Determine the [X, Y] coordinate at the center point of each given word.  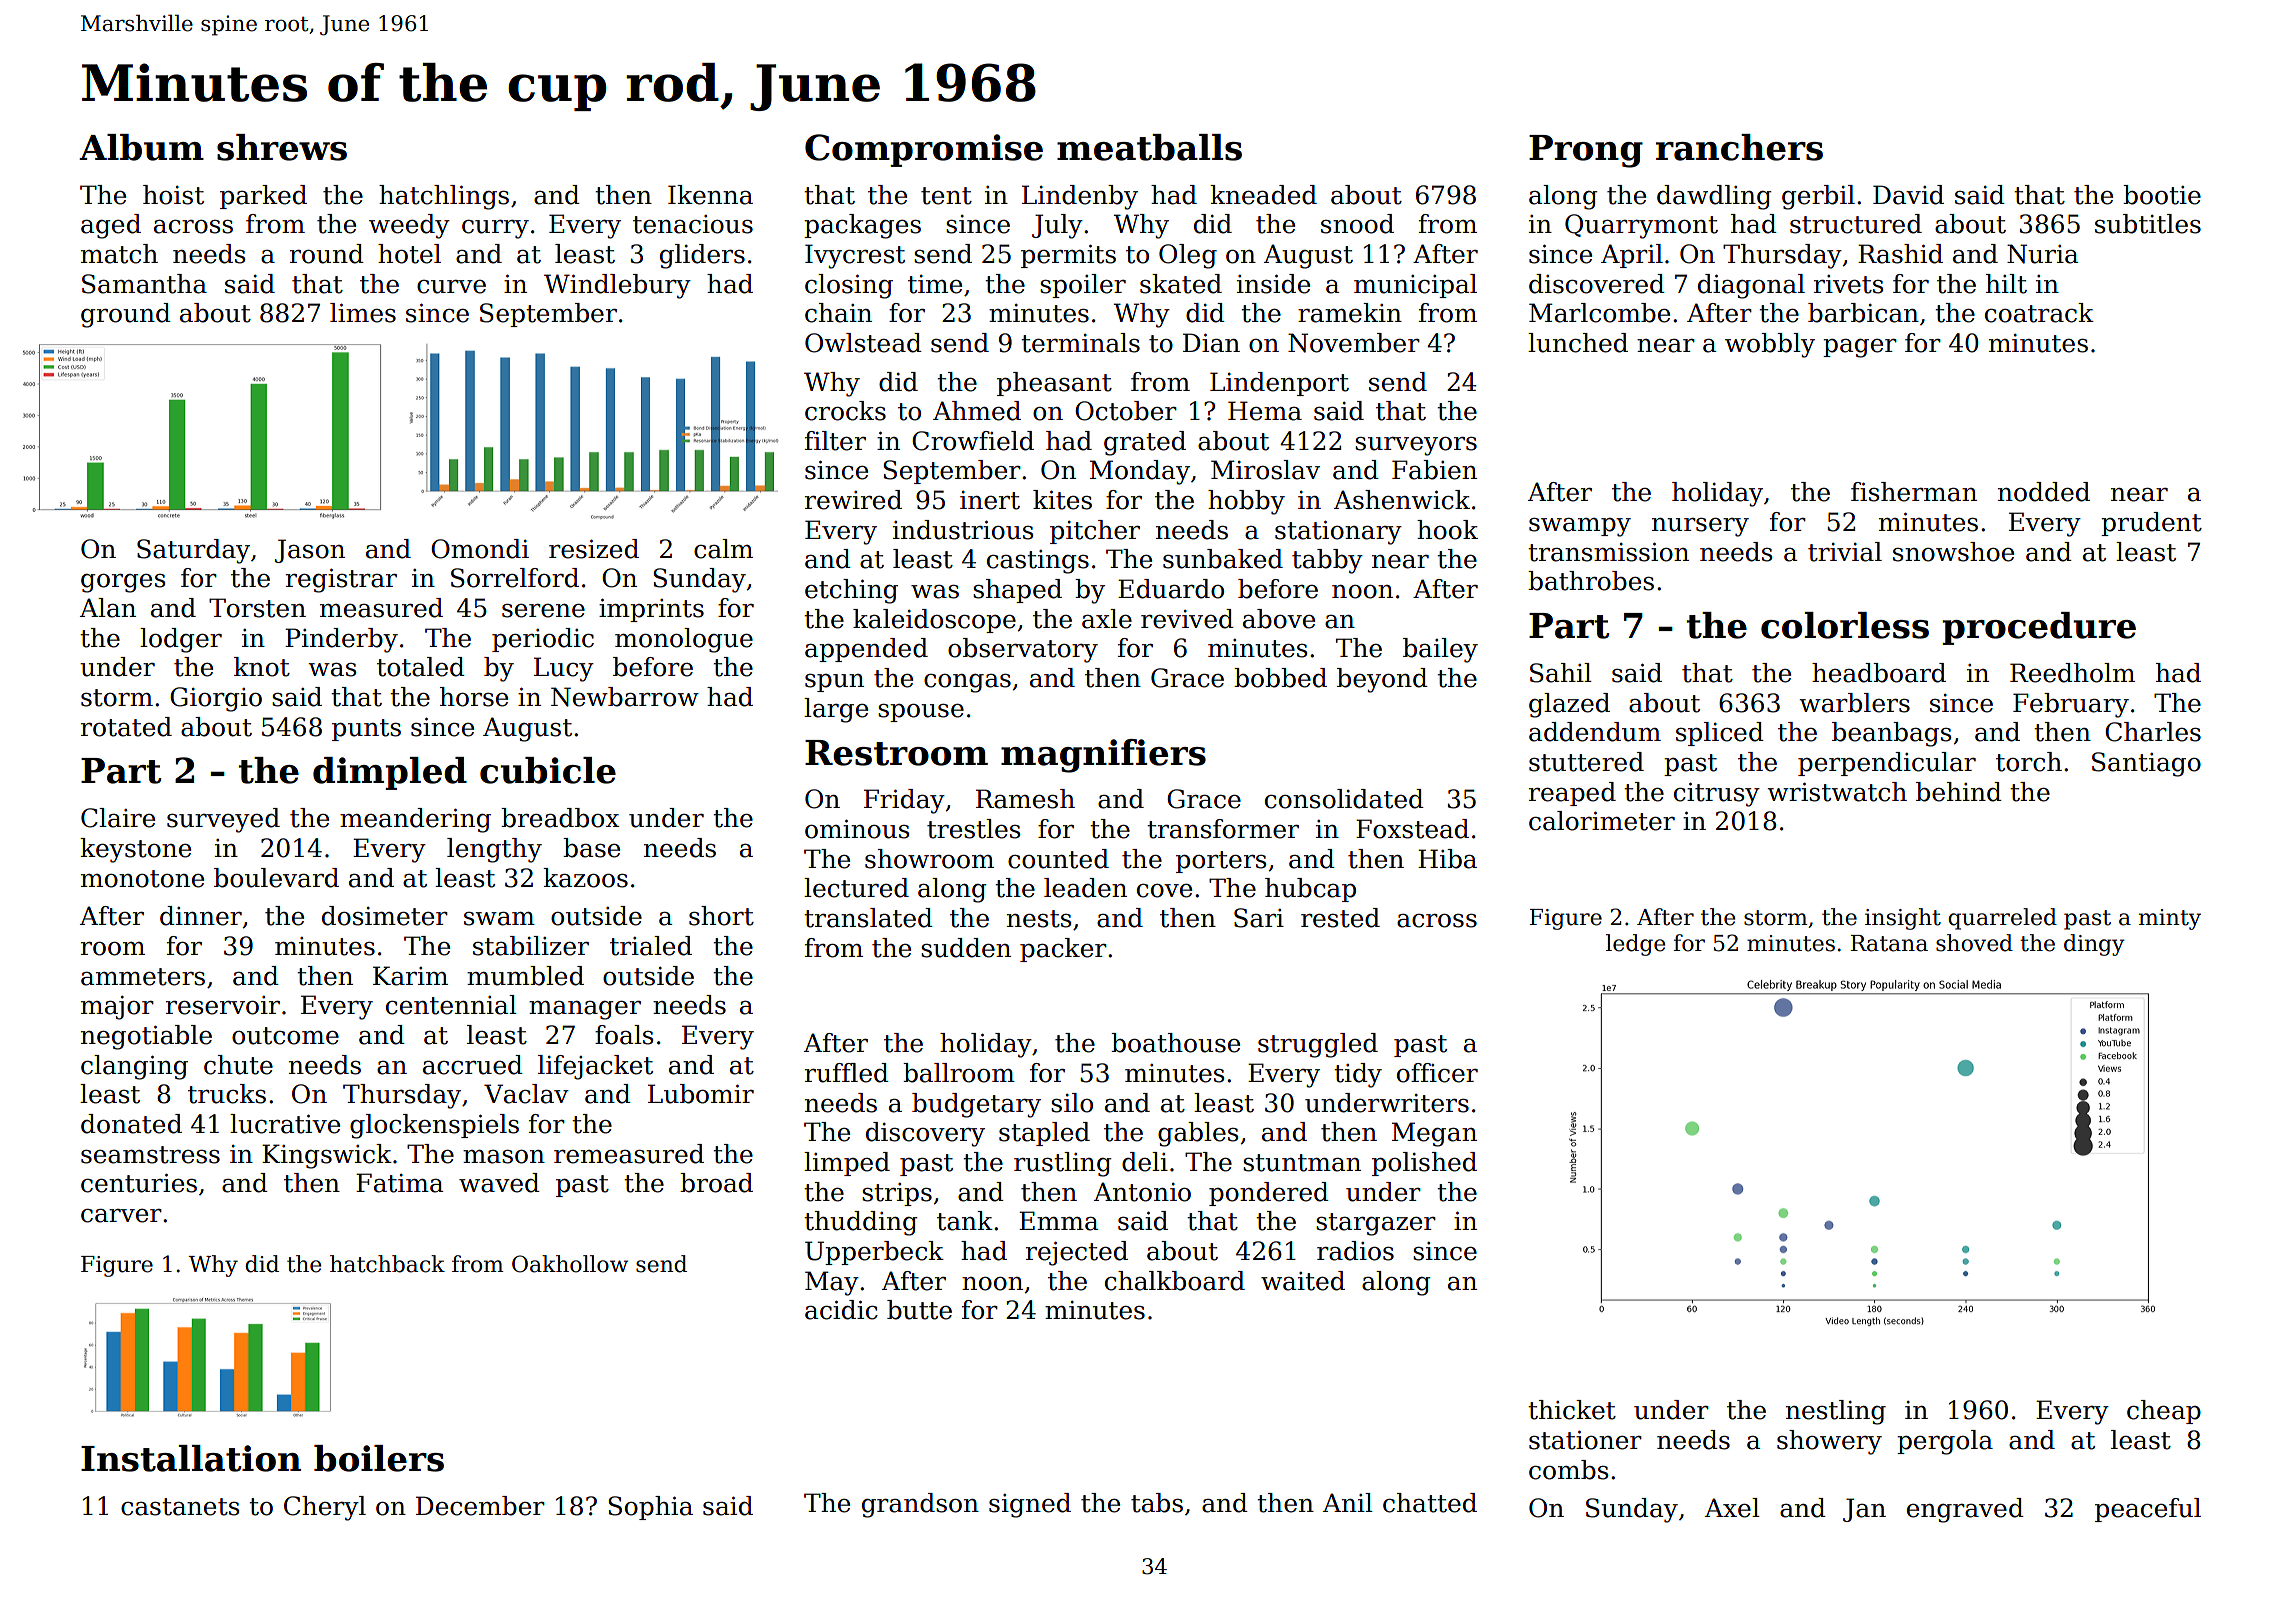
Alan [108, 608]
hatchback [387, 1264]
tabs [1157, 1503]
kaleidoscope [934, 621]
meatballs [1149, 147]
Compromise [924, 150]
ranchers [1739, 147]
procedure [2039, 628]
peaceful [2148, 1510]
